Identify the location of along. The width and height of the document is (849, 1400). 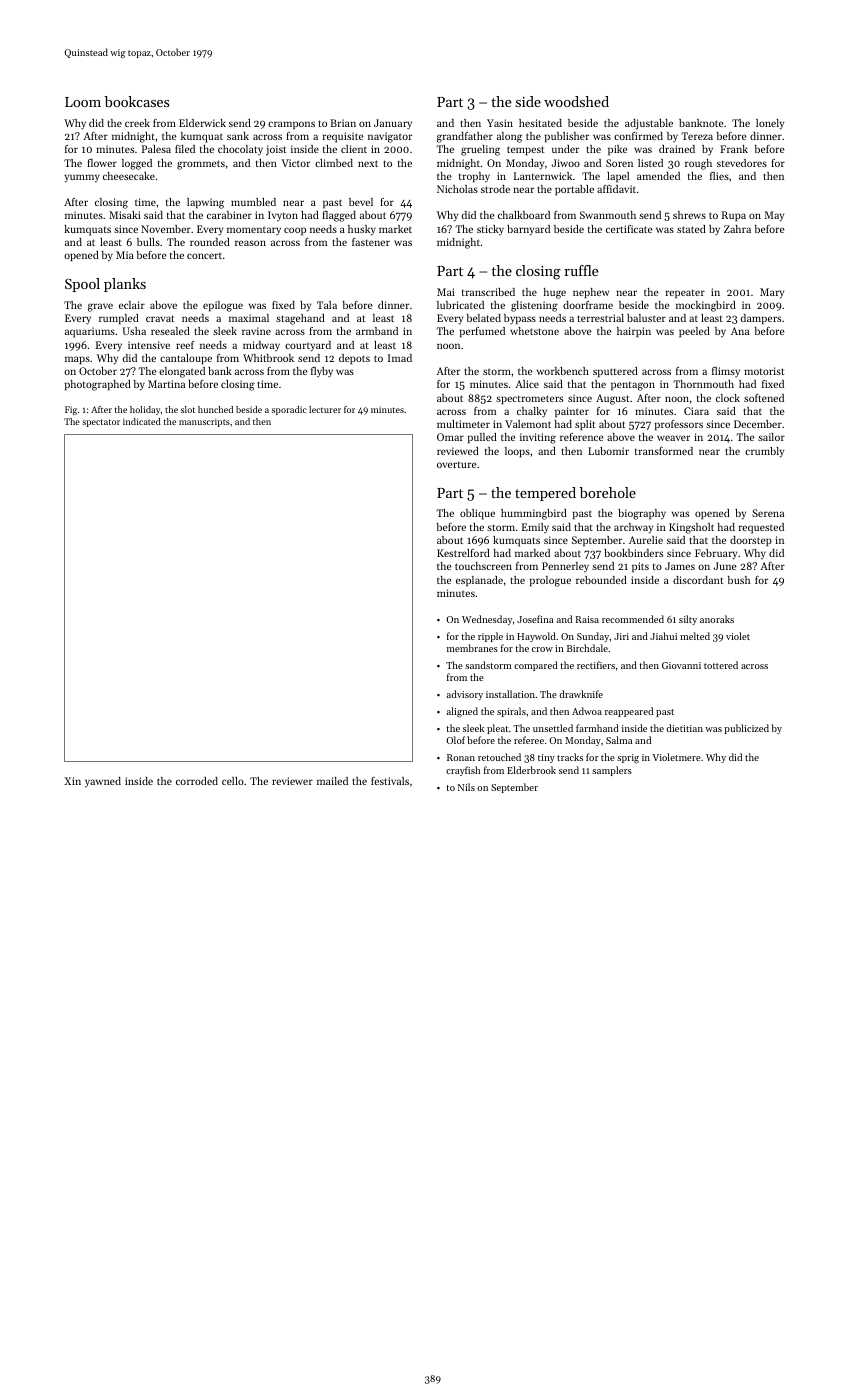
(509, 137).
